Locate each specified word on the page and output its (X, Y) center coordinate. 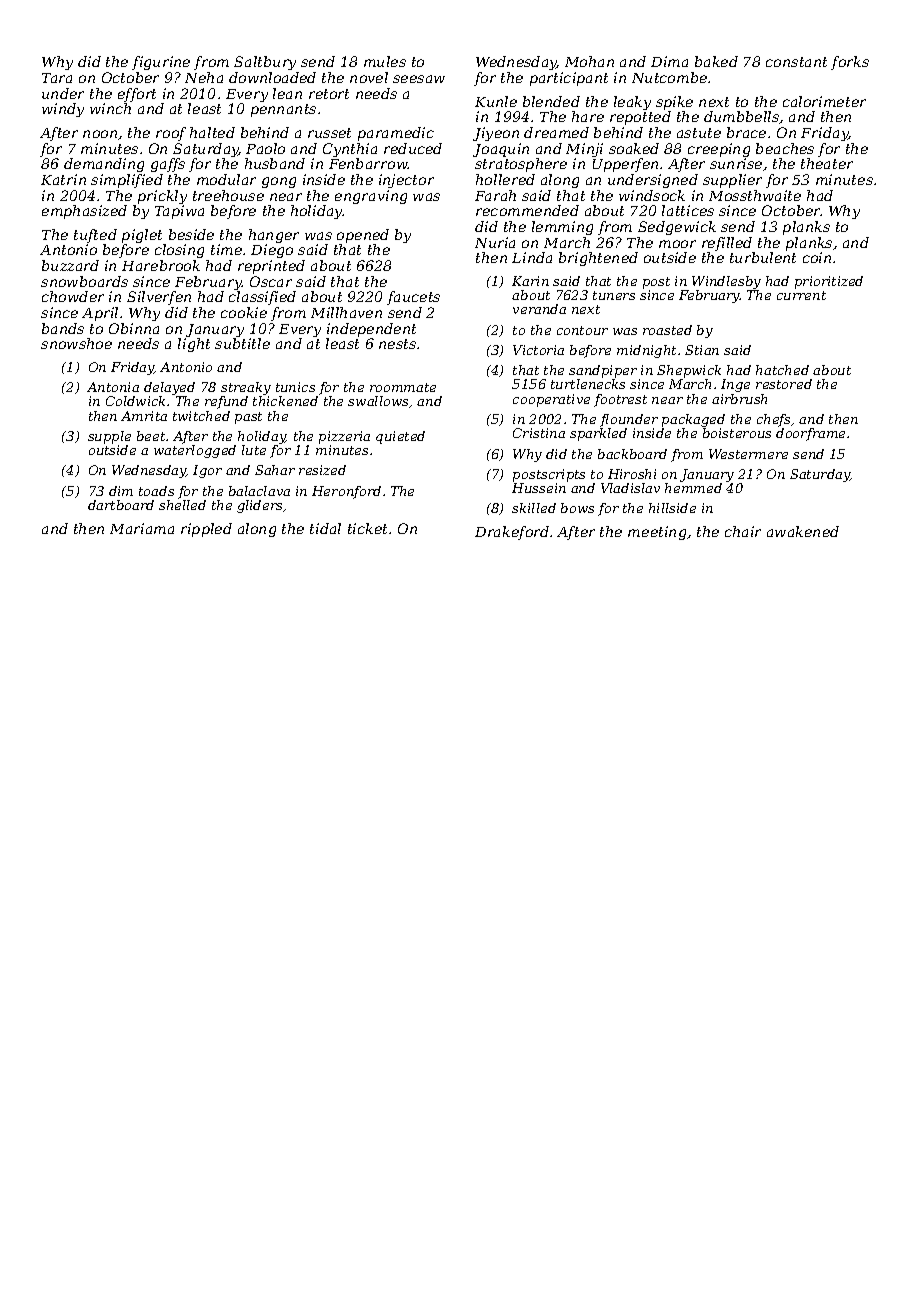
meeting (657, 533)
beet (152, 436)
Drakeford (512, 533)
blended (551, 101)
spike (674, 103)
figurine (161, 63)
